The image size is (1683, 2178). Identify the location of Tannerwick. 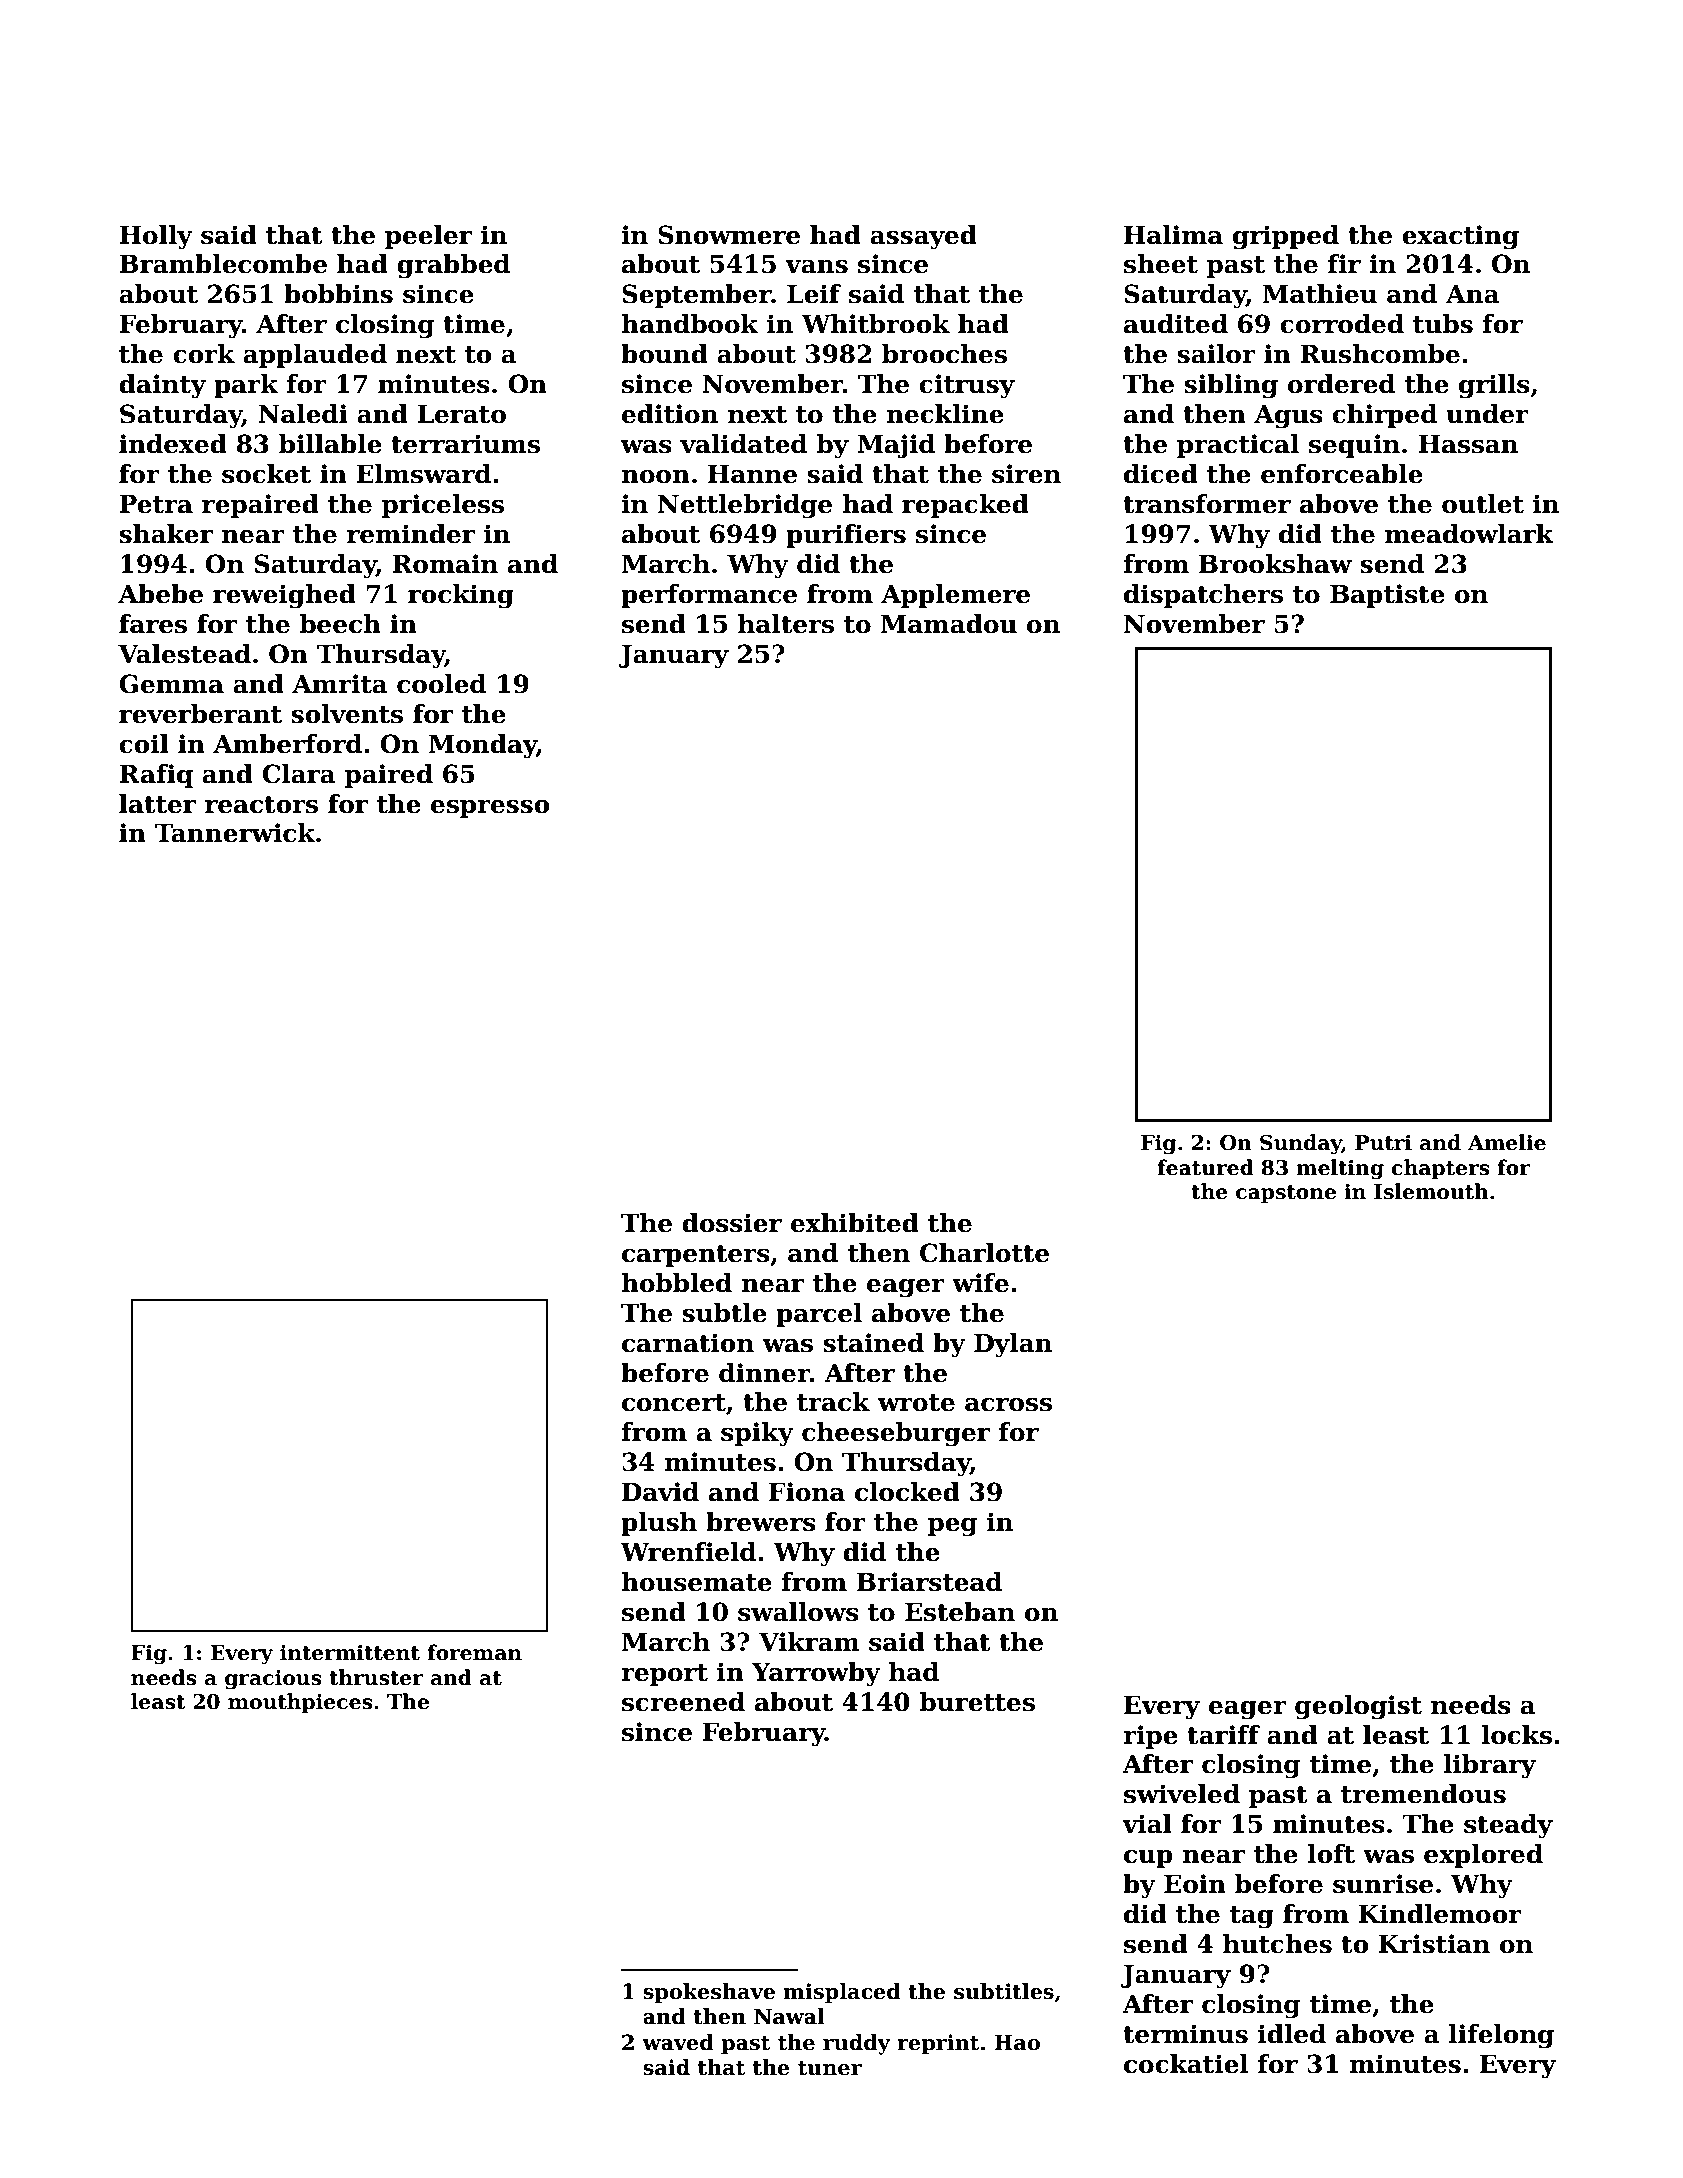
(235, 833).
